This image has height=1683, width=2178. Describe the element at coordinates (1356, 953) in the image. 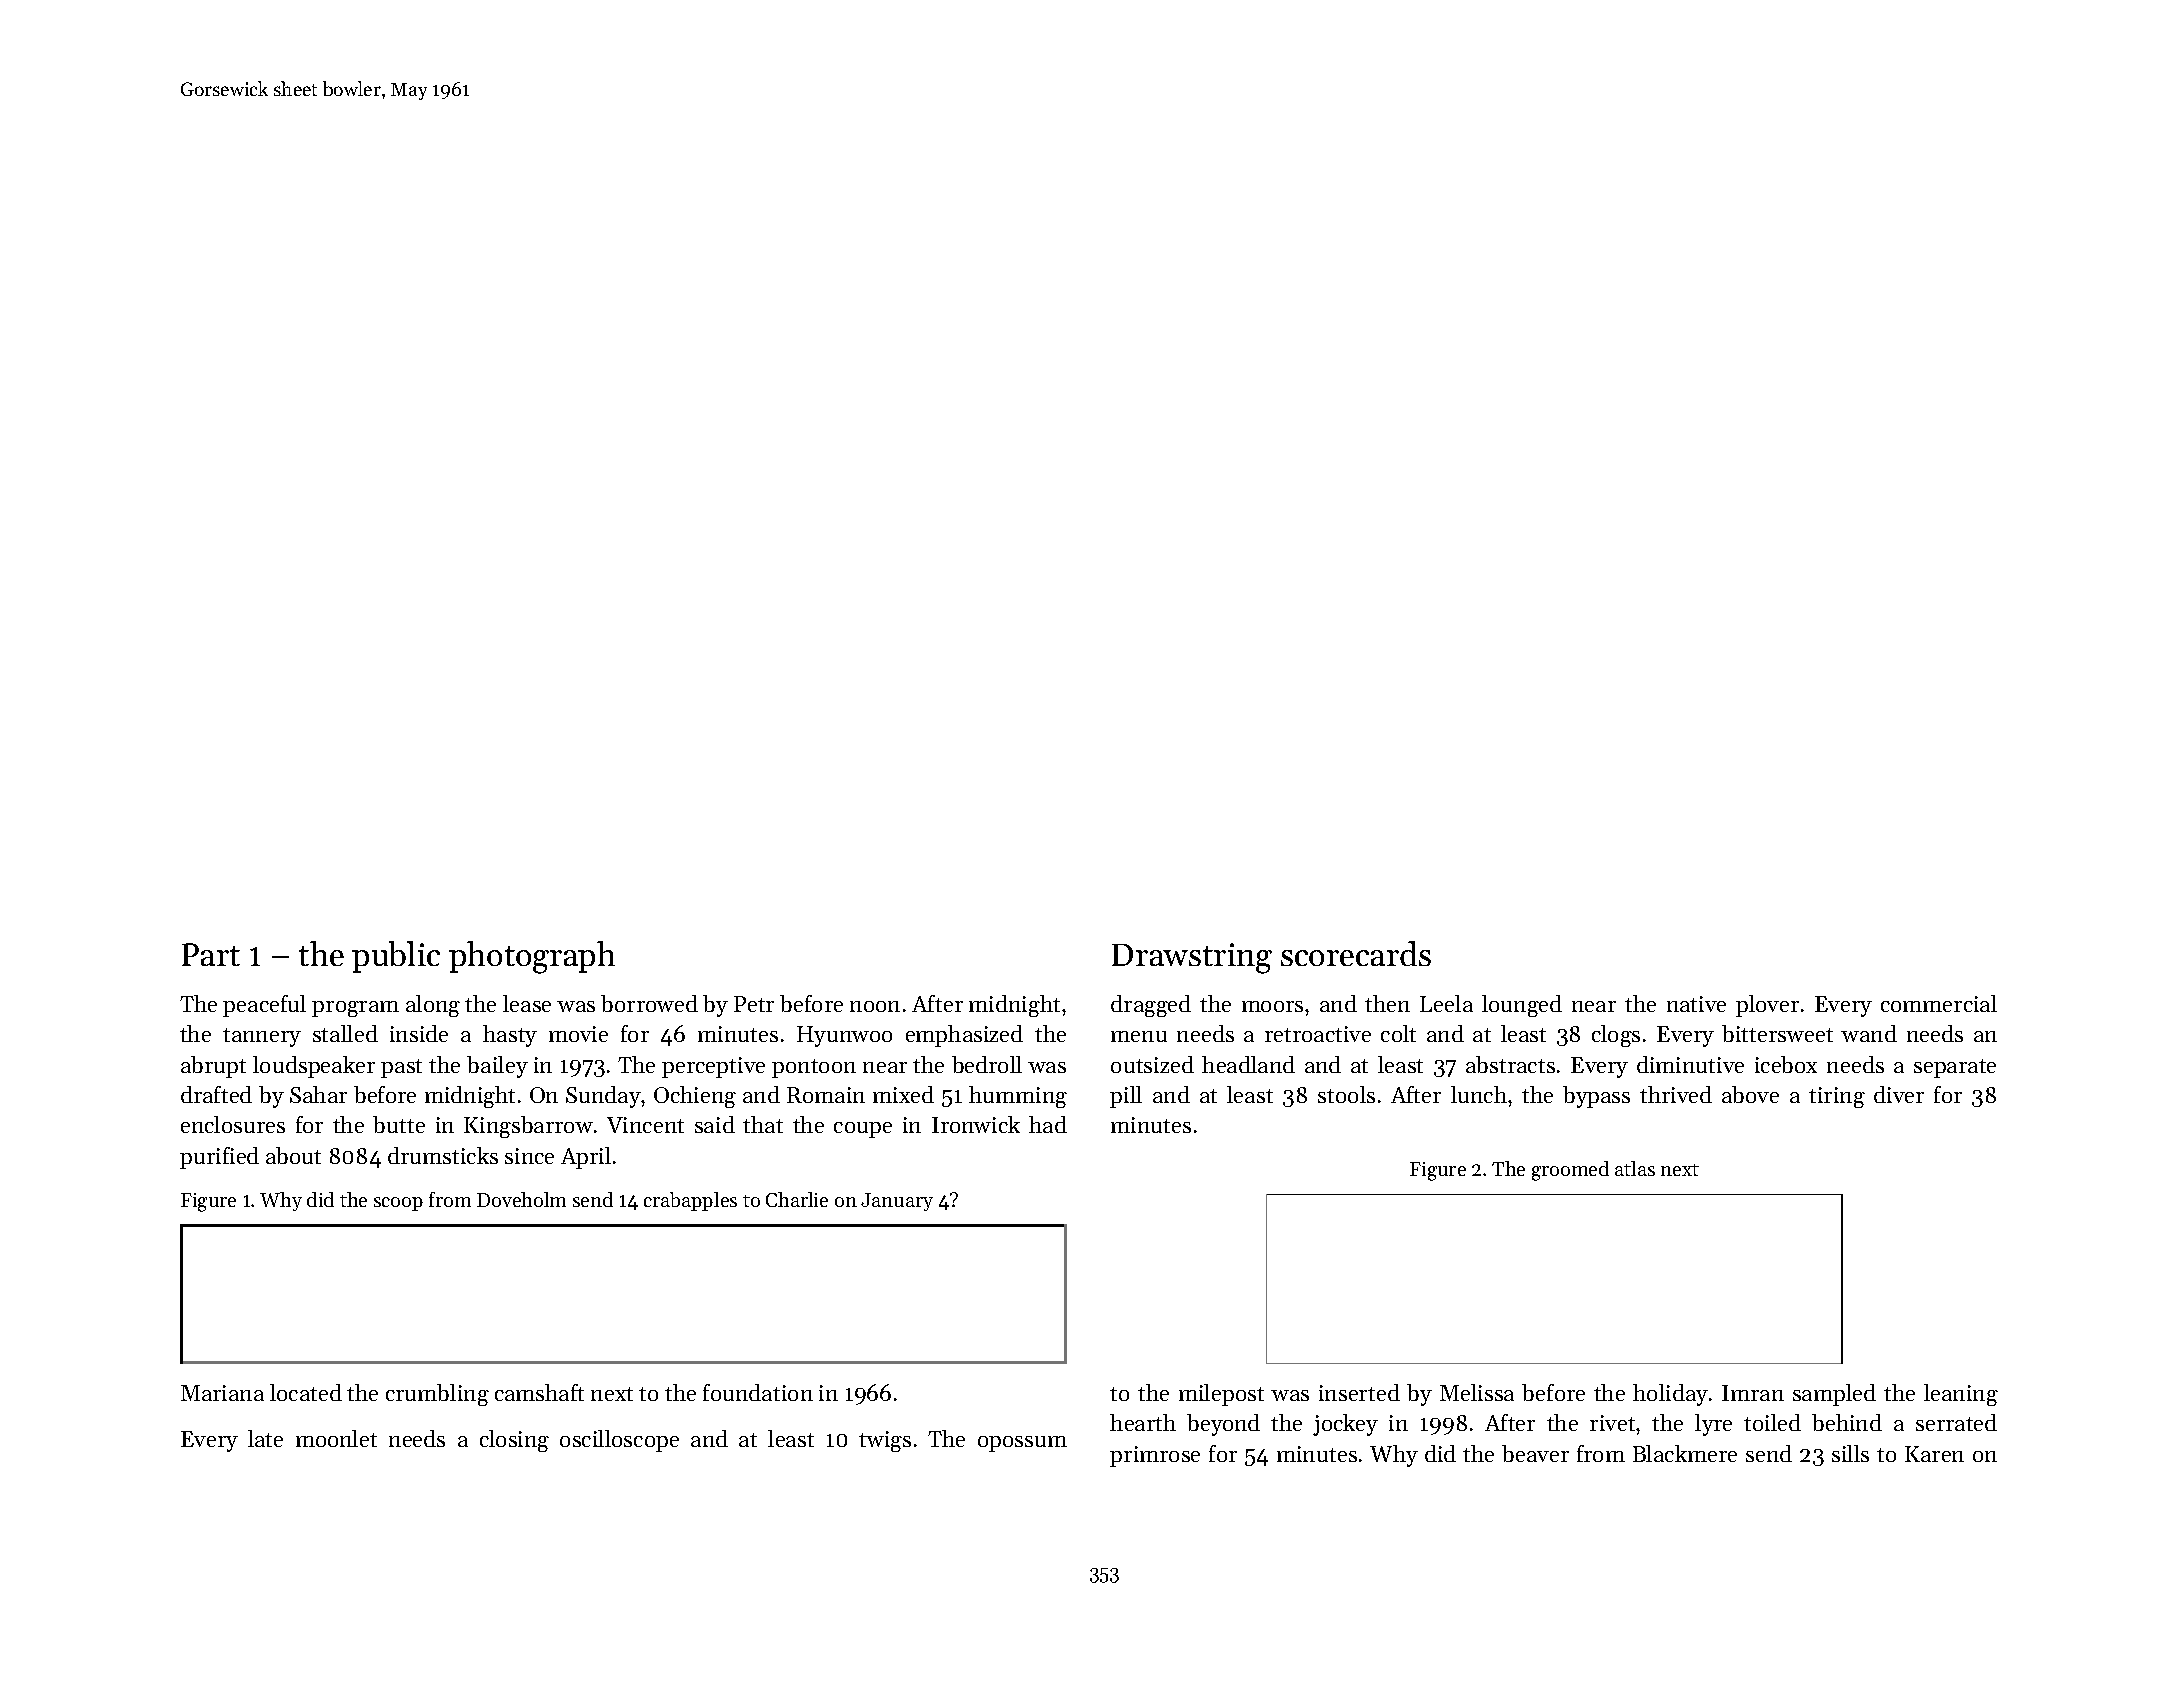

I see `scorecards` at that location.
